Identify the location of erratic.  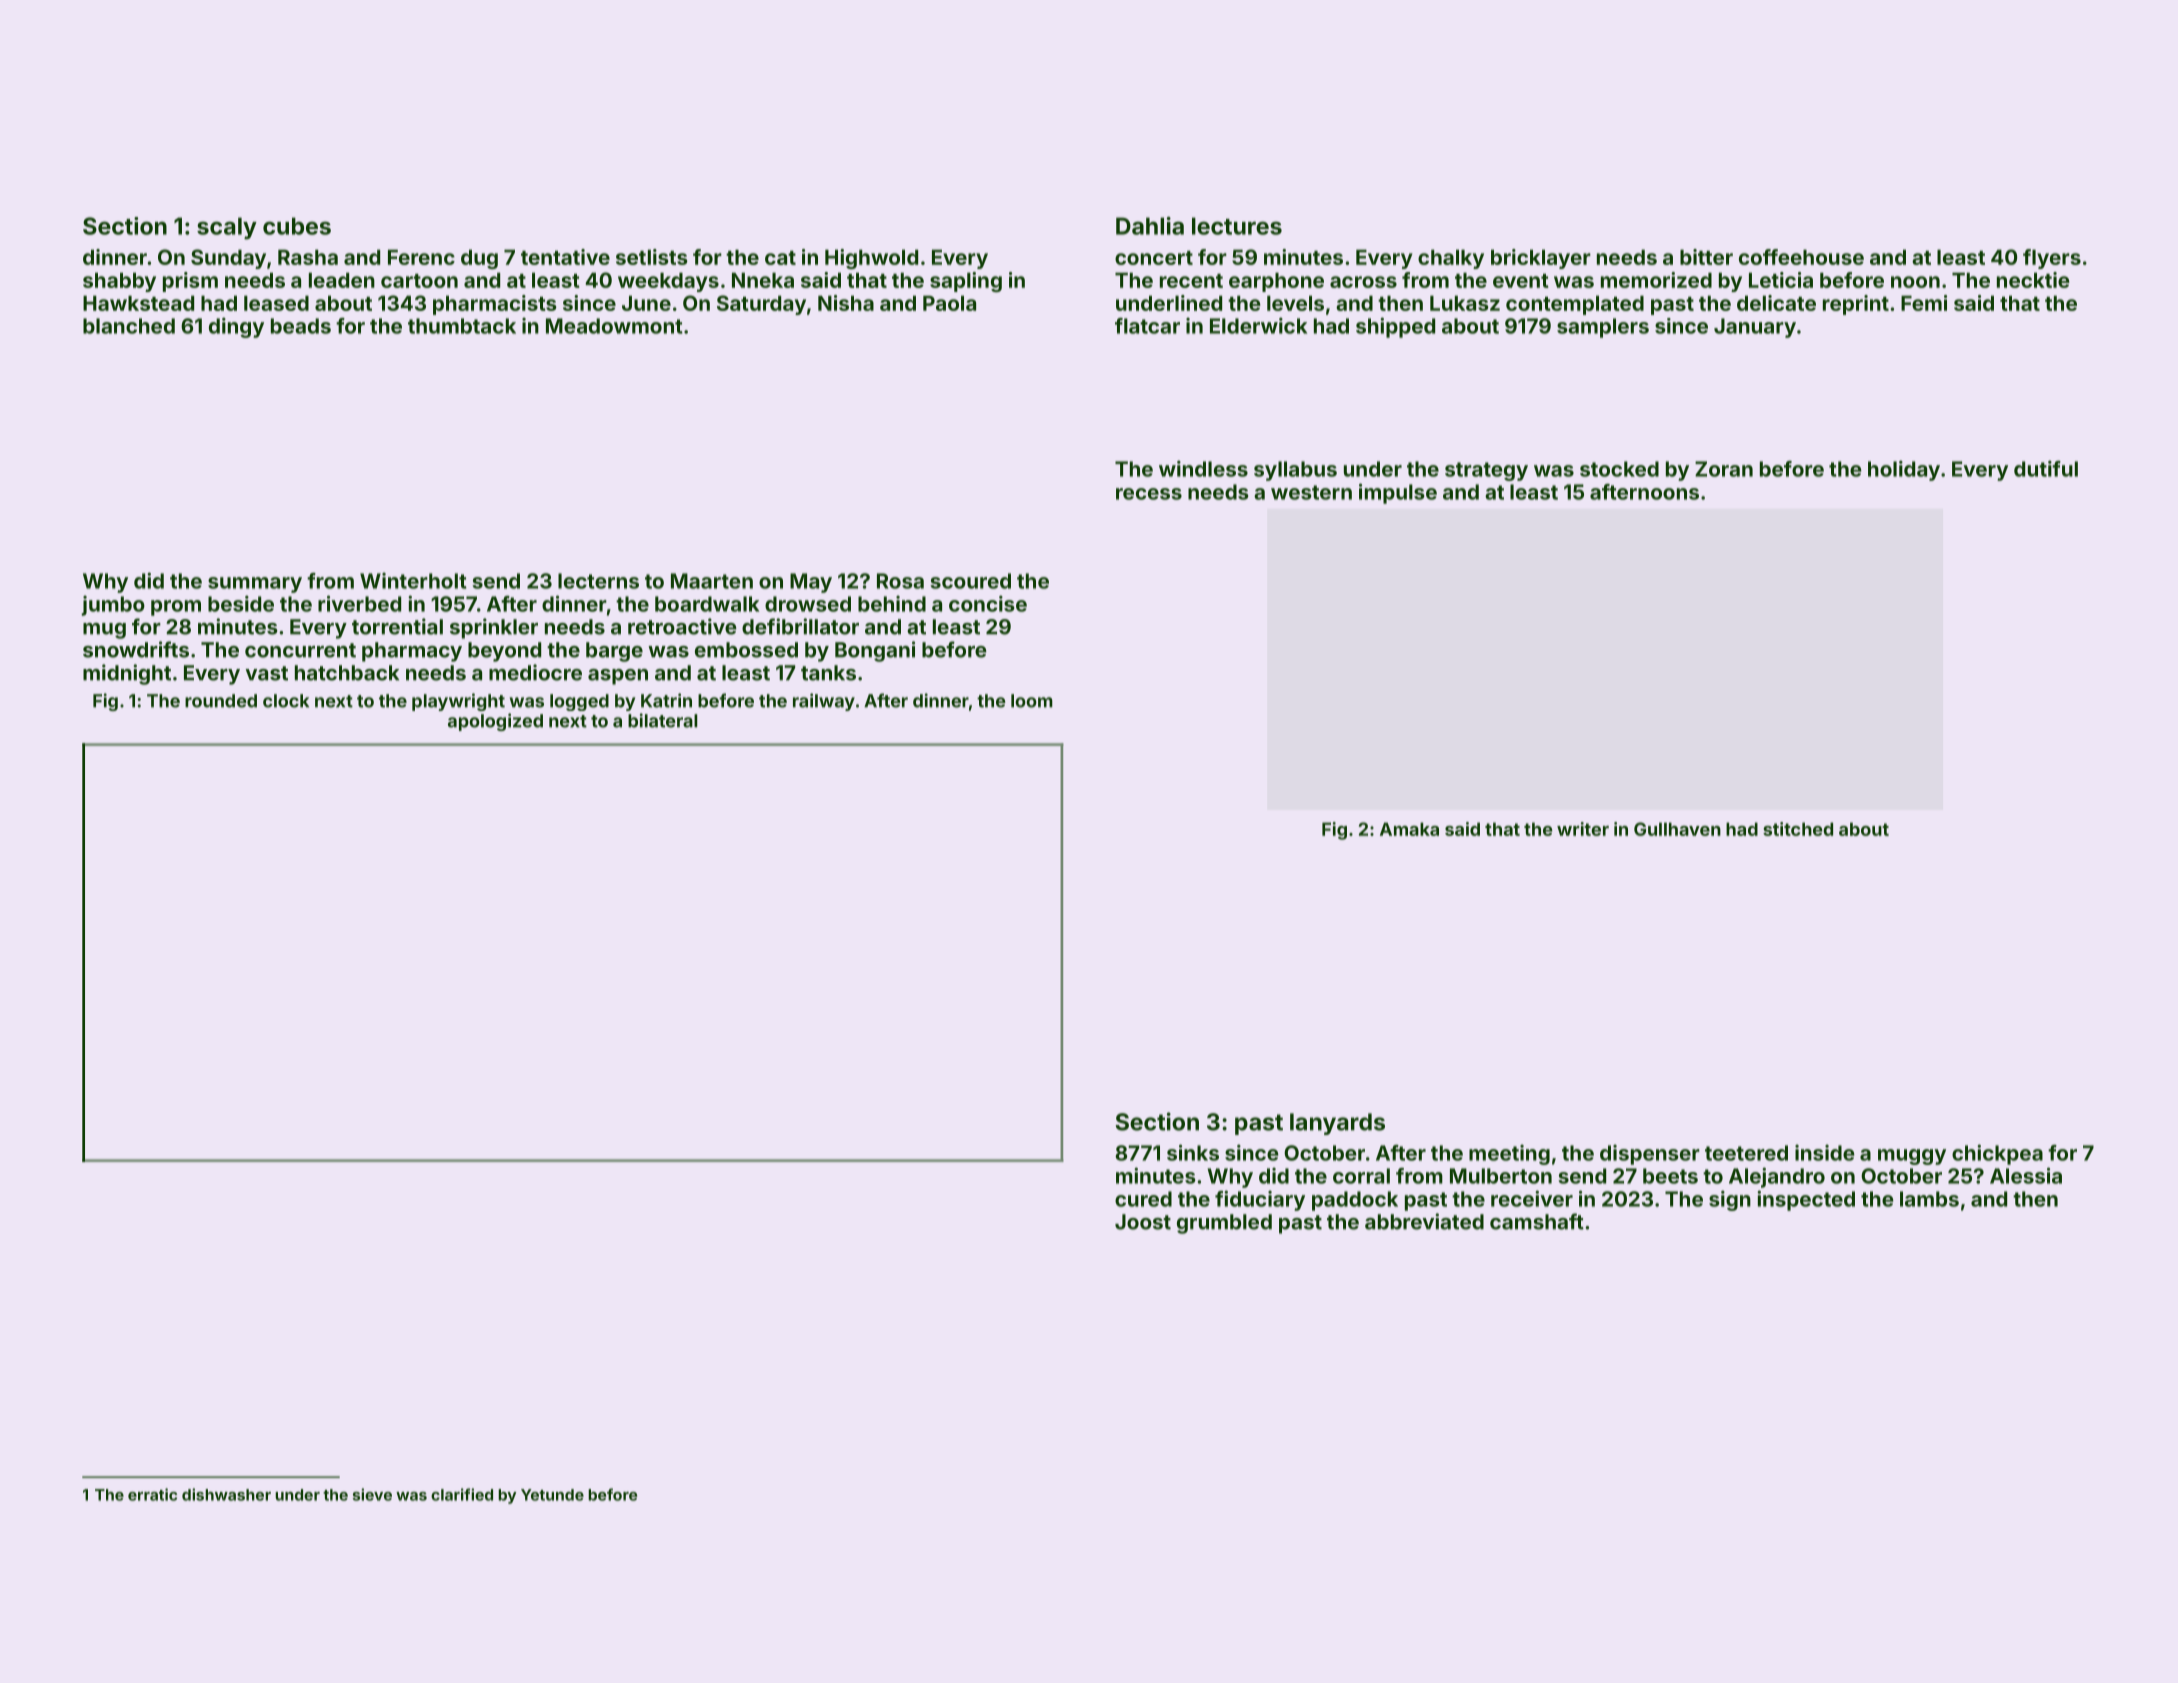
(152, 1494).
